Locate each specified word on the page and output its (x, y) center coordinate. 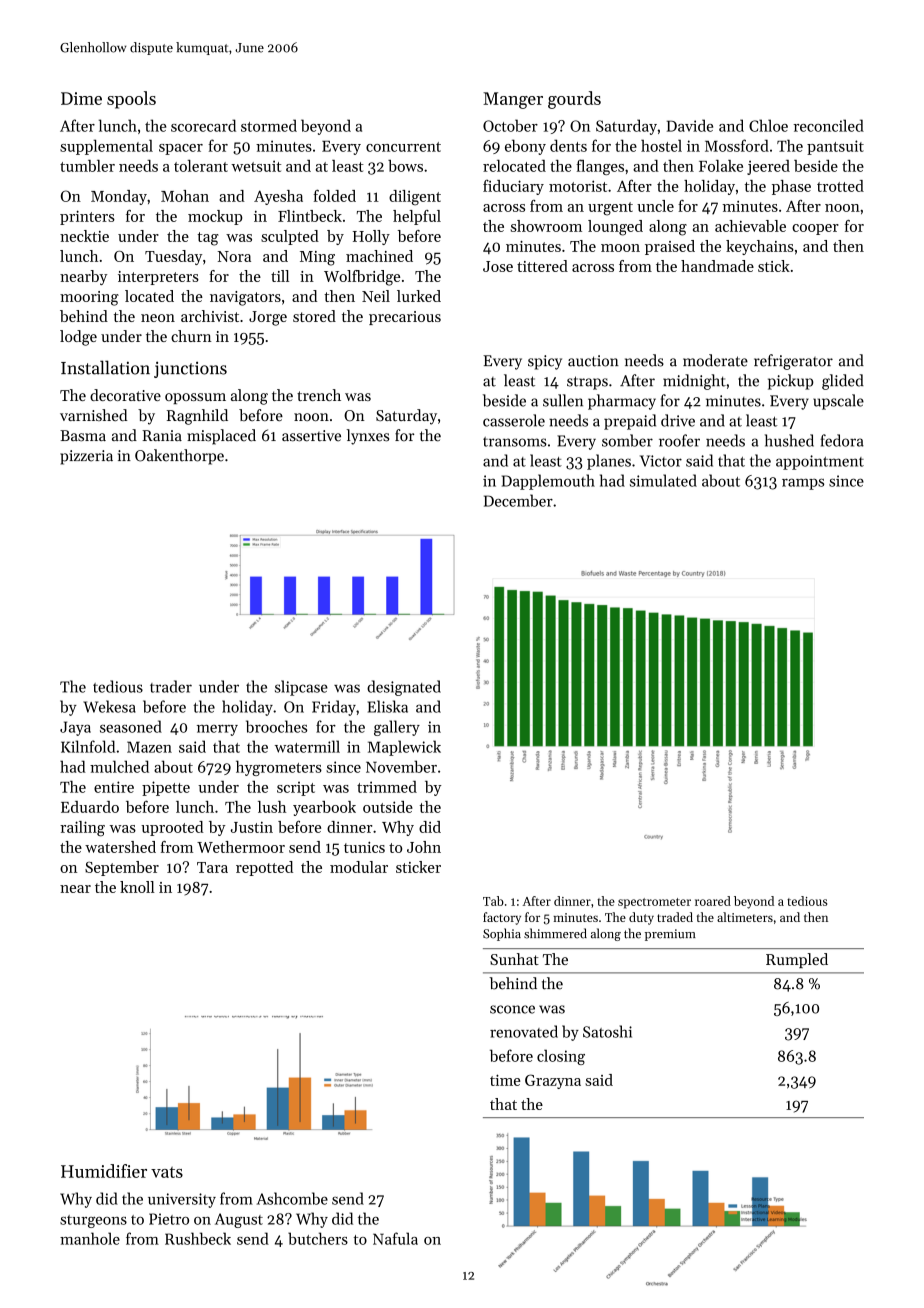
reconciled (828, 125)
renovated (524, 1031)
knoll (137, 887)
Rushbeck (198, 1238)
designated (404, 688)
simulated (663, 480)
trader (171, 686)
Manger (513, 100)
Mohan (185, 196)
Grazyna (553, 1081)
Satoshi (607, 1031)
